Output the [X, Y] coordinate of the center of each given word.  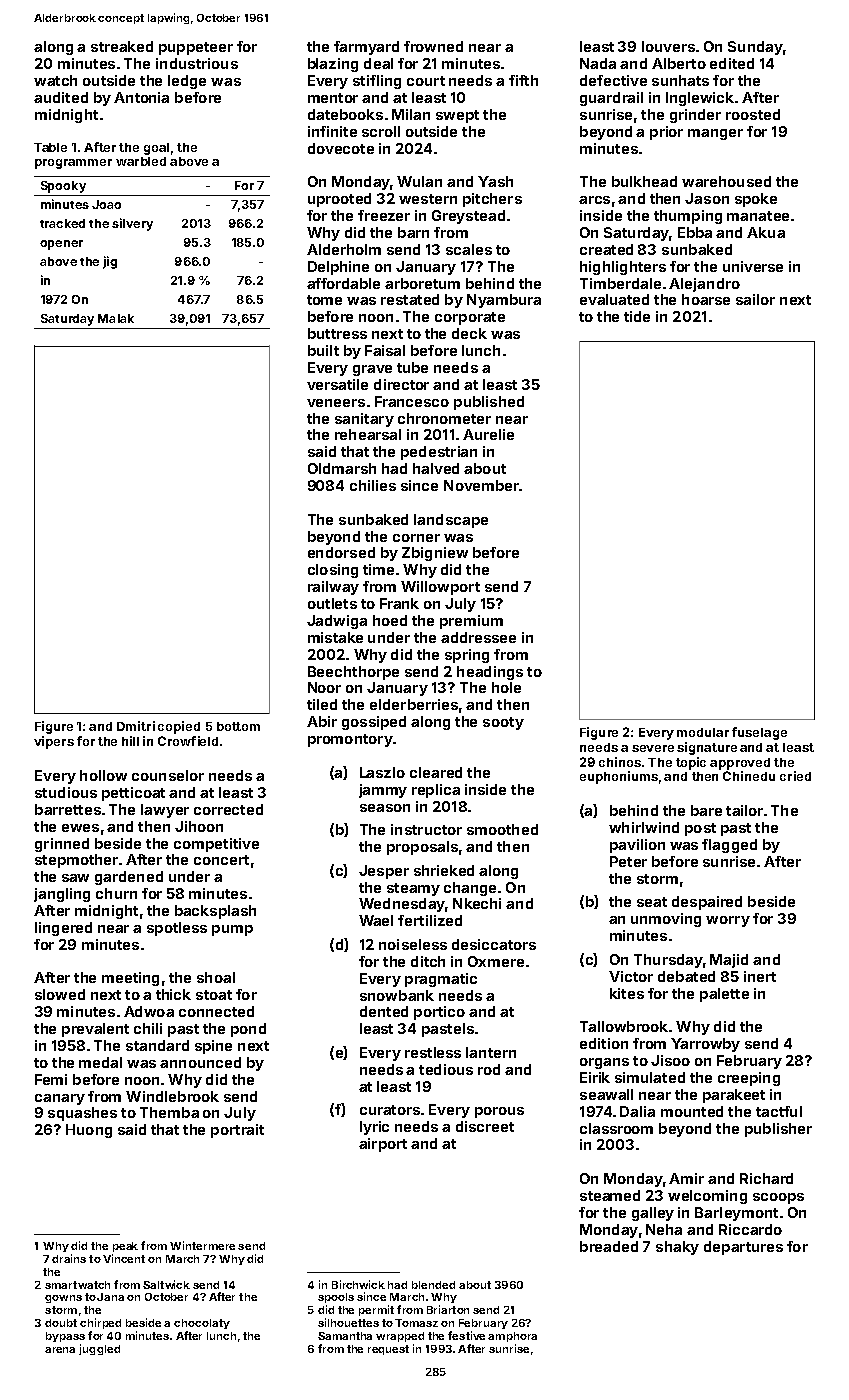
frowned [433, 46]
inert [760, 976]
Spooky [63, 187]
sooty [503, 723]
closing [333, 571]
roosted [753, 114]
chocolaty [202, 1324]
